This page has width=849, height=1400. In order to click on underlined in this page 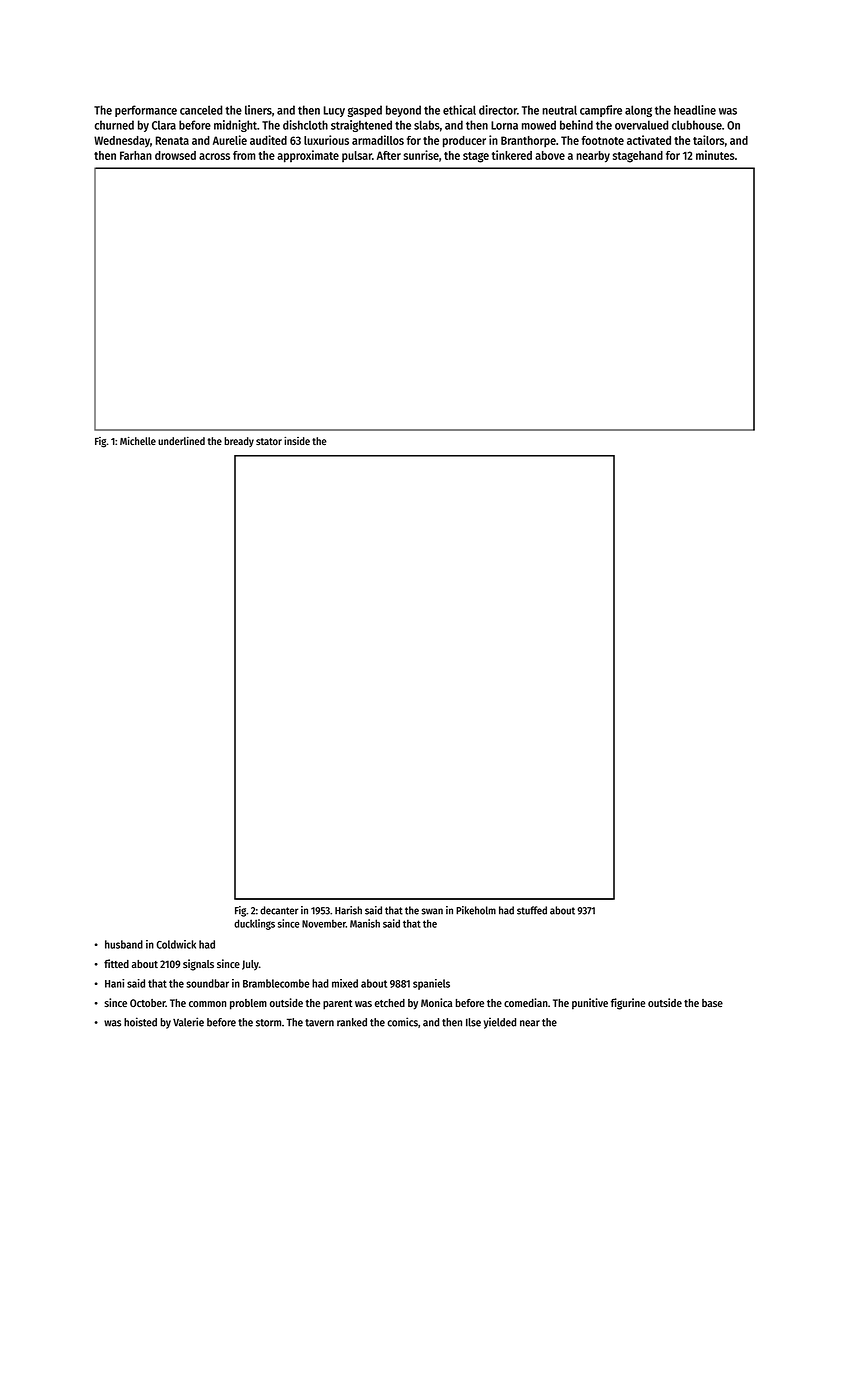, I will do `click(181, 441)`.
